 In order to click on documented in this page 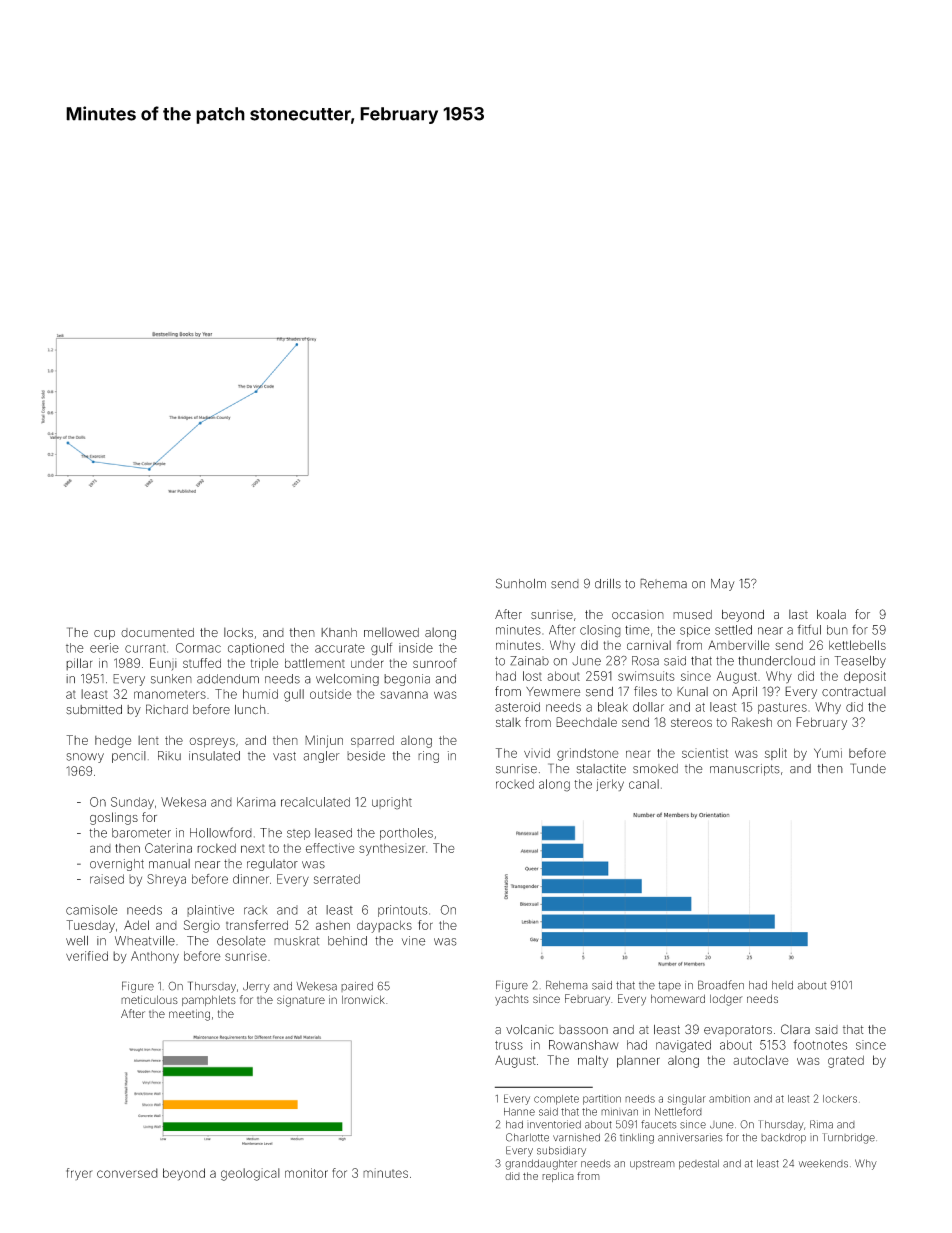, I will do `click(157, 633)`.
